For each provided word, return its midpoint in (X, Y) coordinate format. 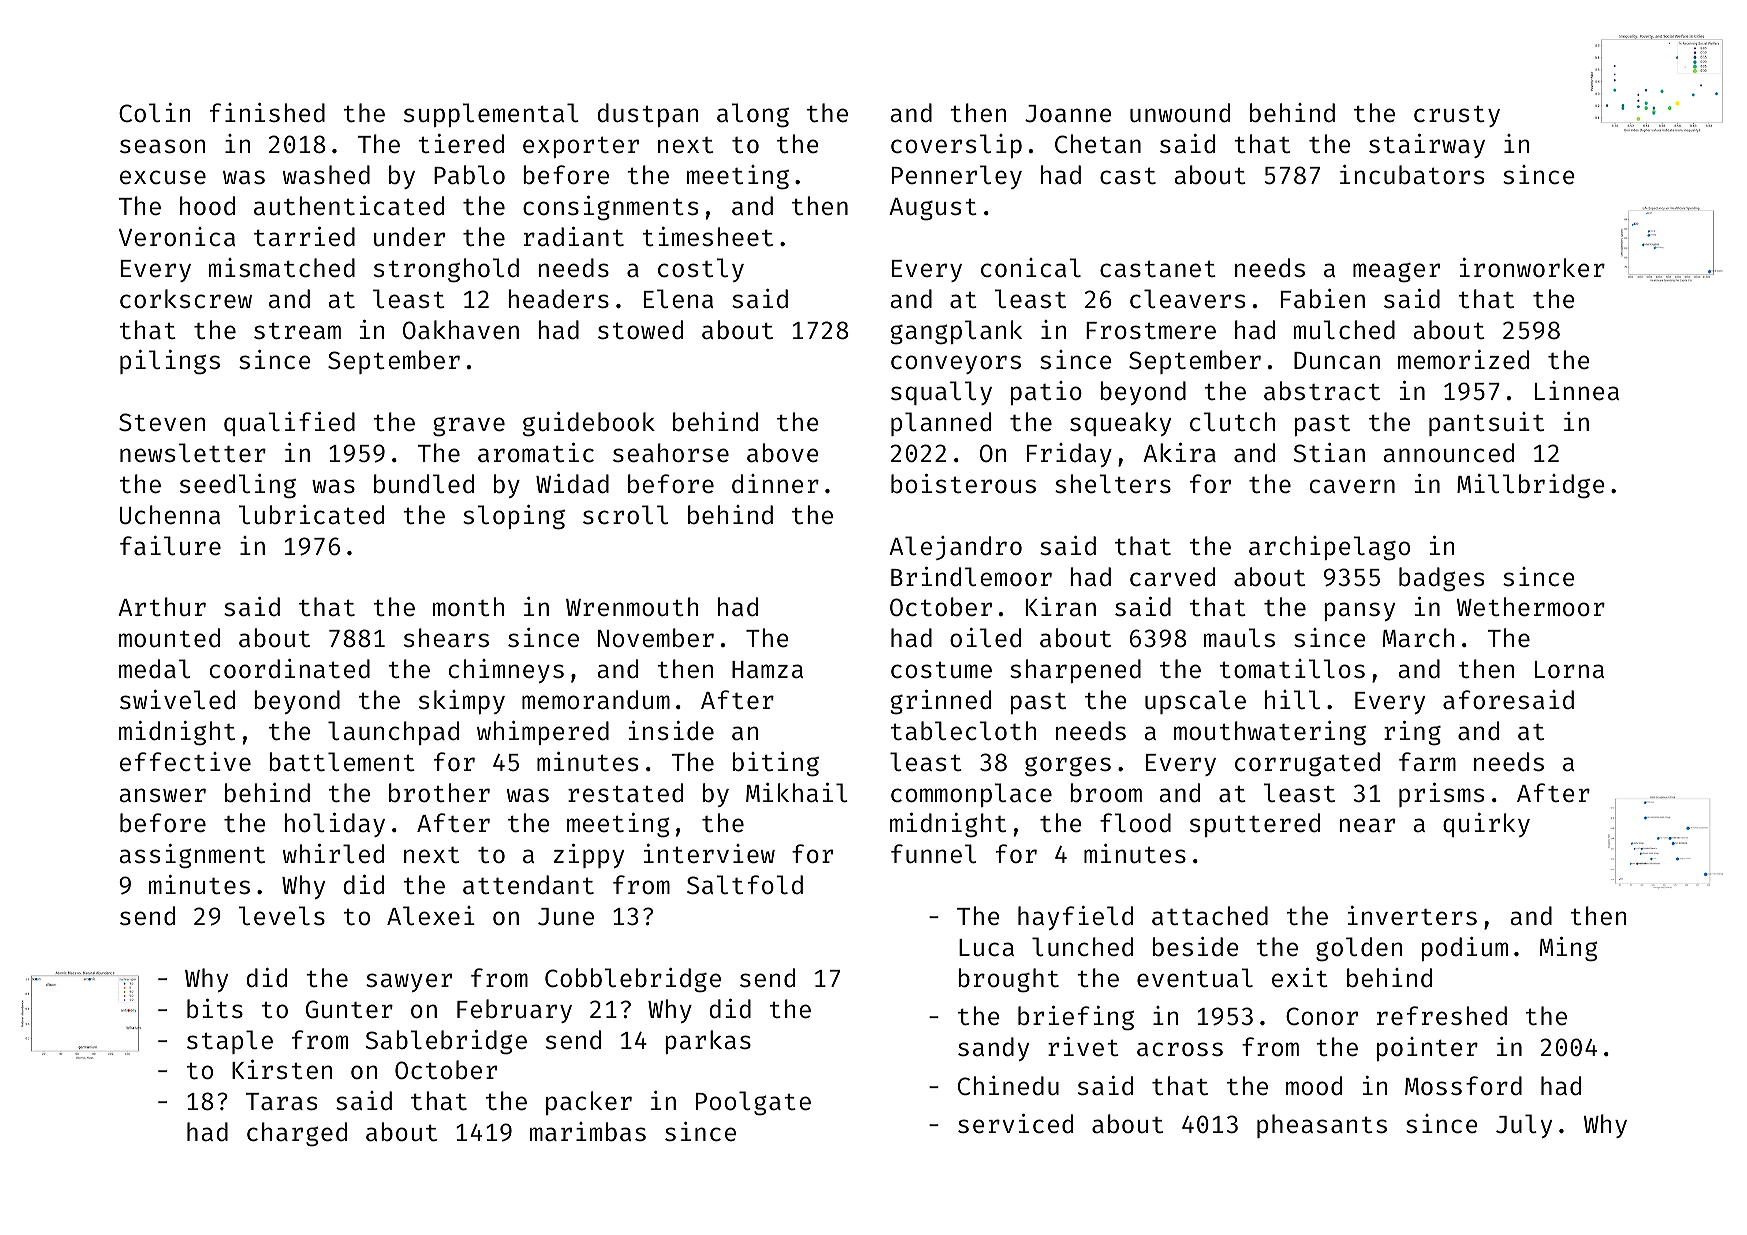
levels (282, 916)
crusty (1457, 116)
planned (941, 424)
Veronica (177, 237)
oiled (985, 638)
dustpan (647, 115)
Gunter (349, 1009)
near (1367, 825)
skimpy (462, 702)
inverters (1412, 916)
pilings (170, 362)
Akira (1179, 453)
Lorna (1569, 670)
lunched (1082, 947)
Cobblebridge (633, 980)
